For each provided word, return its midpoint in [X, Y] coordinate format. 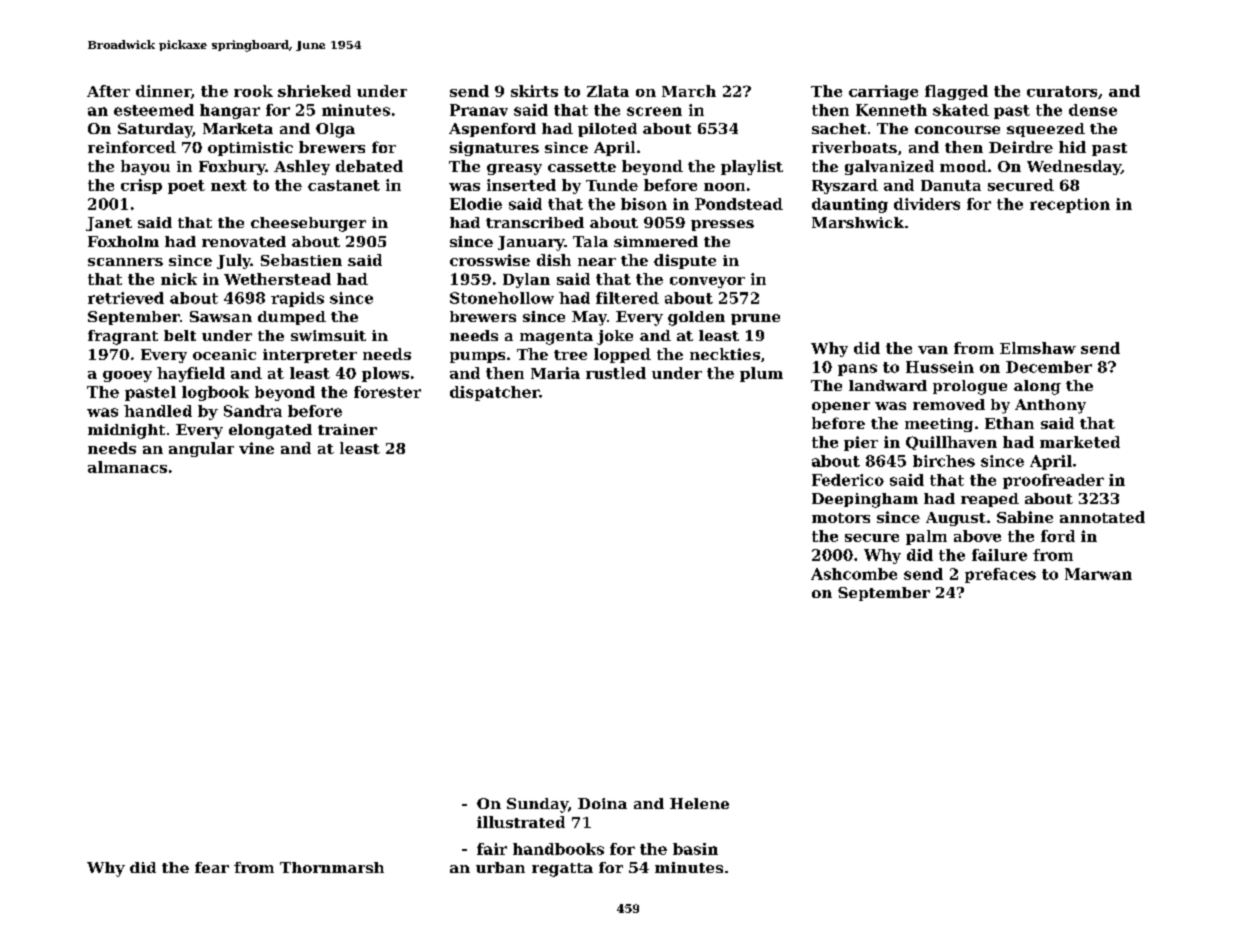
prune [755, 319]
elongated [270, 431]
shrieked [314, 91]
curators [1062, 91]
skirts [534, 91]
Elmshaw [1038, 348]
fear [212, 867]
